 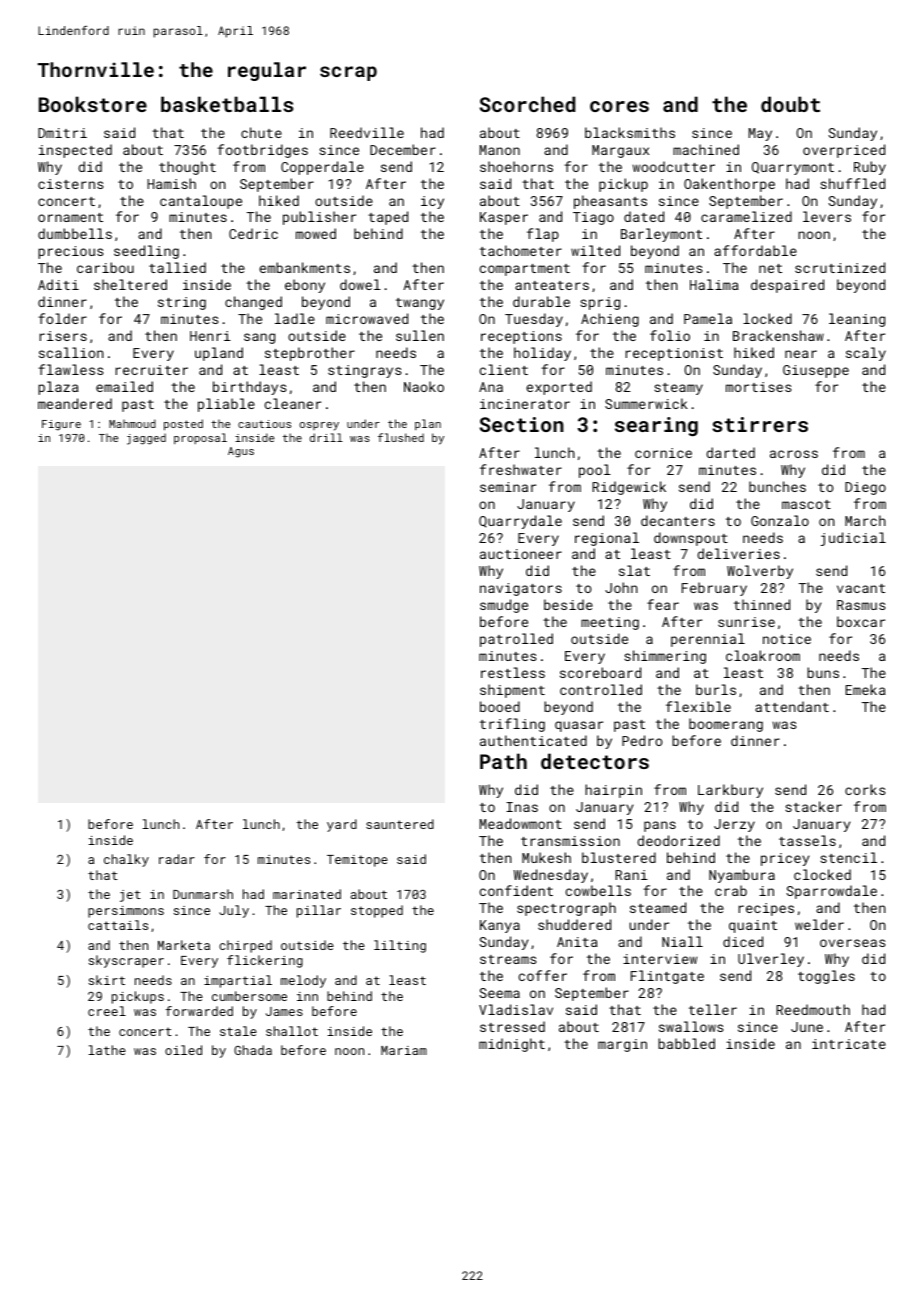 What do you see at coordinates (500, 706) in the screenshot?
I see `booed` at bounding box center [500, 706].
